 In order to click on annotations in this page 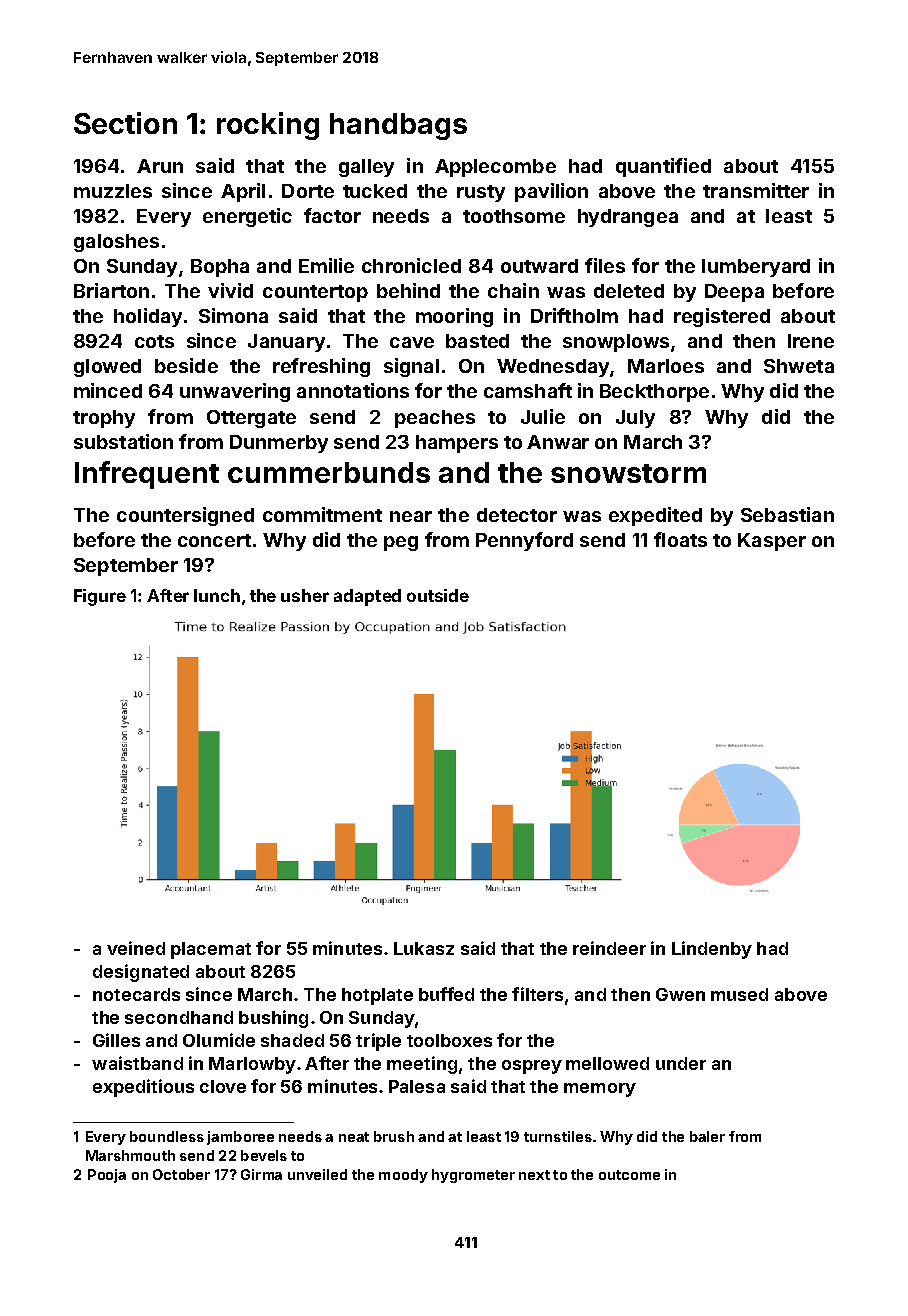, I will do `click(353, 390)`.
